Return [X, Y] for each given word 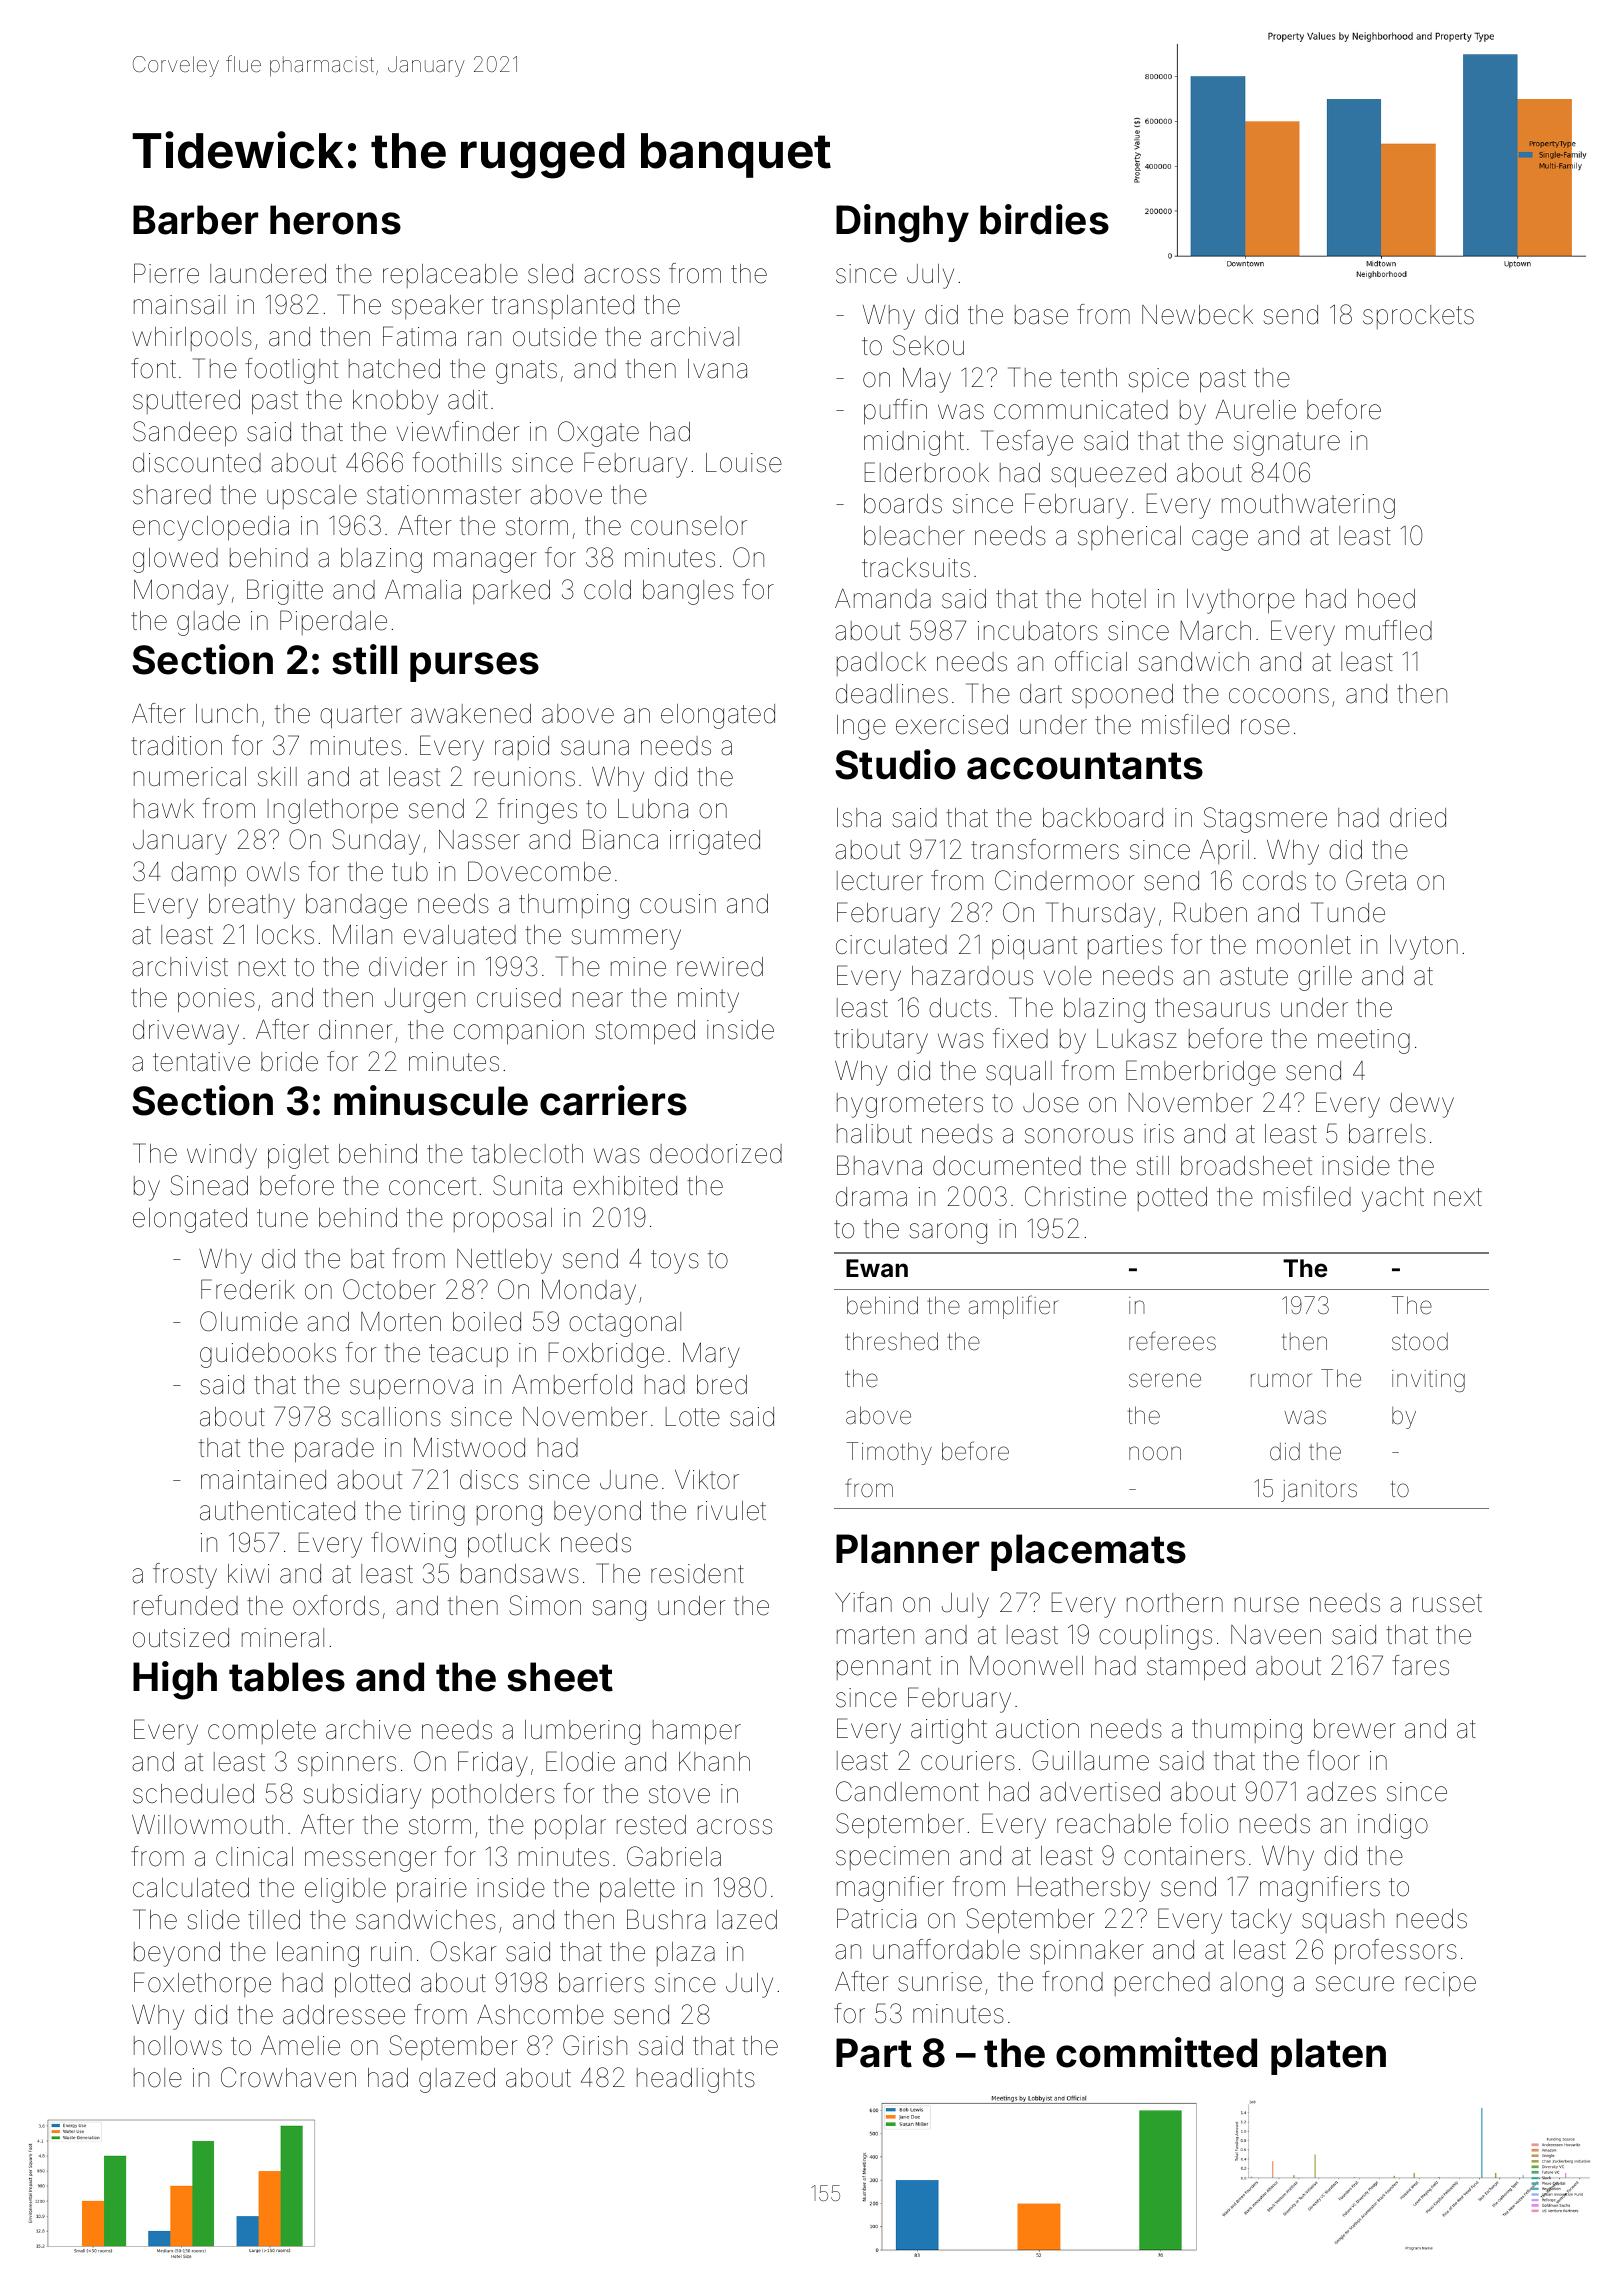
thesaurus [1212, 1008]
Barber [195, 220]
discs [489, 1480]
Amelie [300, 2045]
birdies [1044, 219]
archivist [180, 967]
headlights [696, 2080]
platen [1328, 2056]
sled [550, 274]
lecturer [880, 881]
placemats [1088, 1552]
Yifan [863, 1602]
